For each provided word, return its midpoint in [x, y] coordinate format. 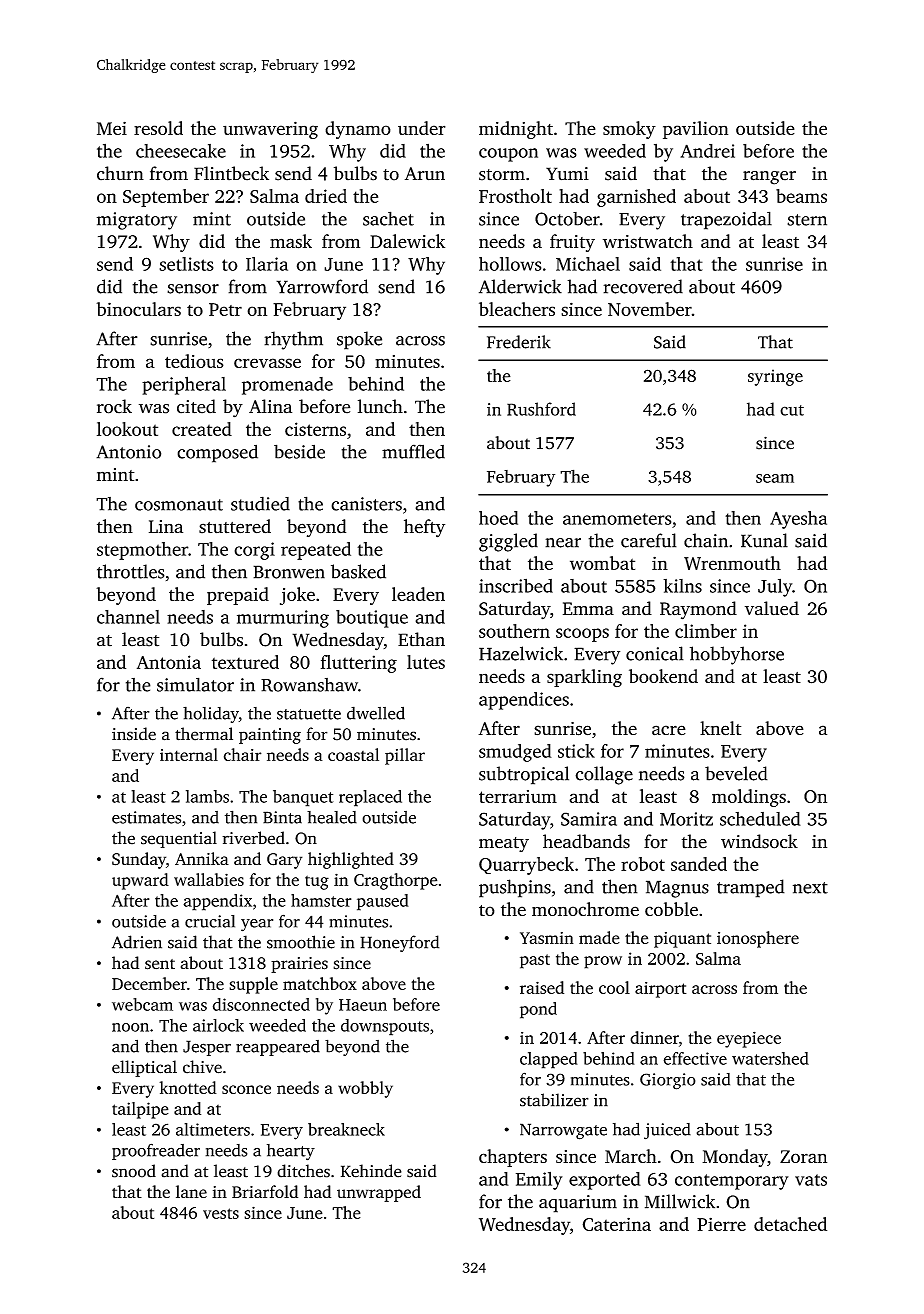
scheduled [760, 819]
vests [221, 1213]
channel [128, 617]
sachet [388, 218]
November [650, 309]
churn [120, 173]
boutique [372, 619]
